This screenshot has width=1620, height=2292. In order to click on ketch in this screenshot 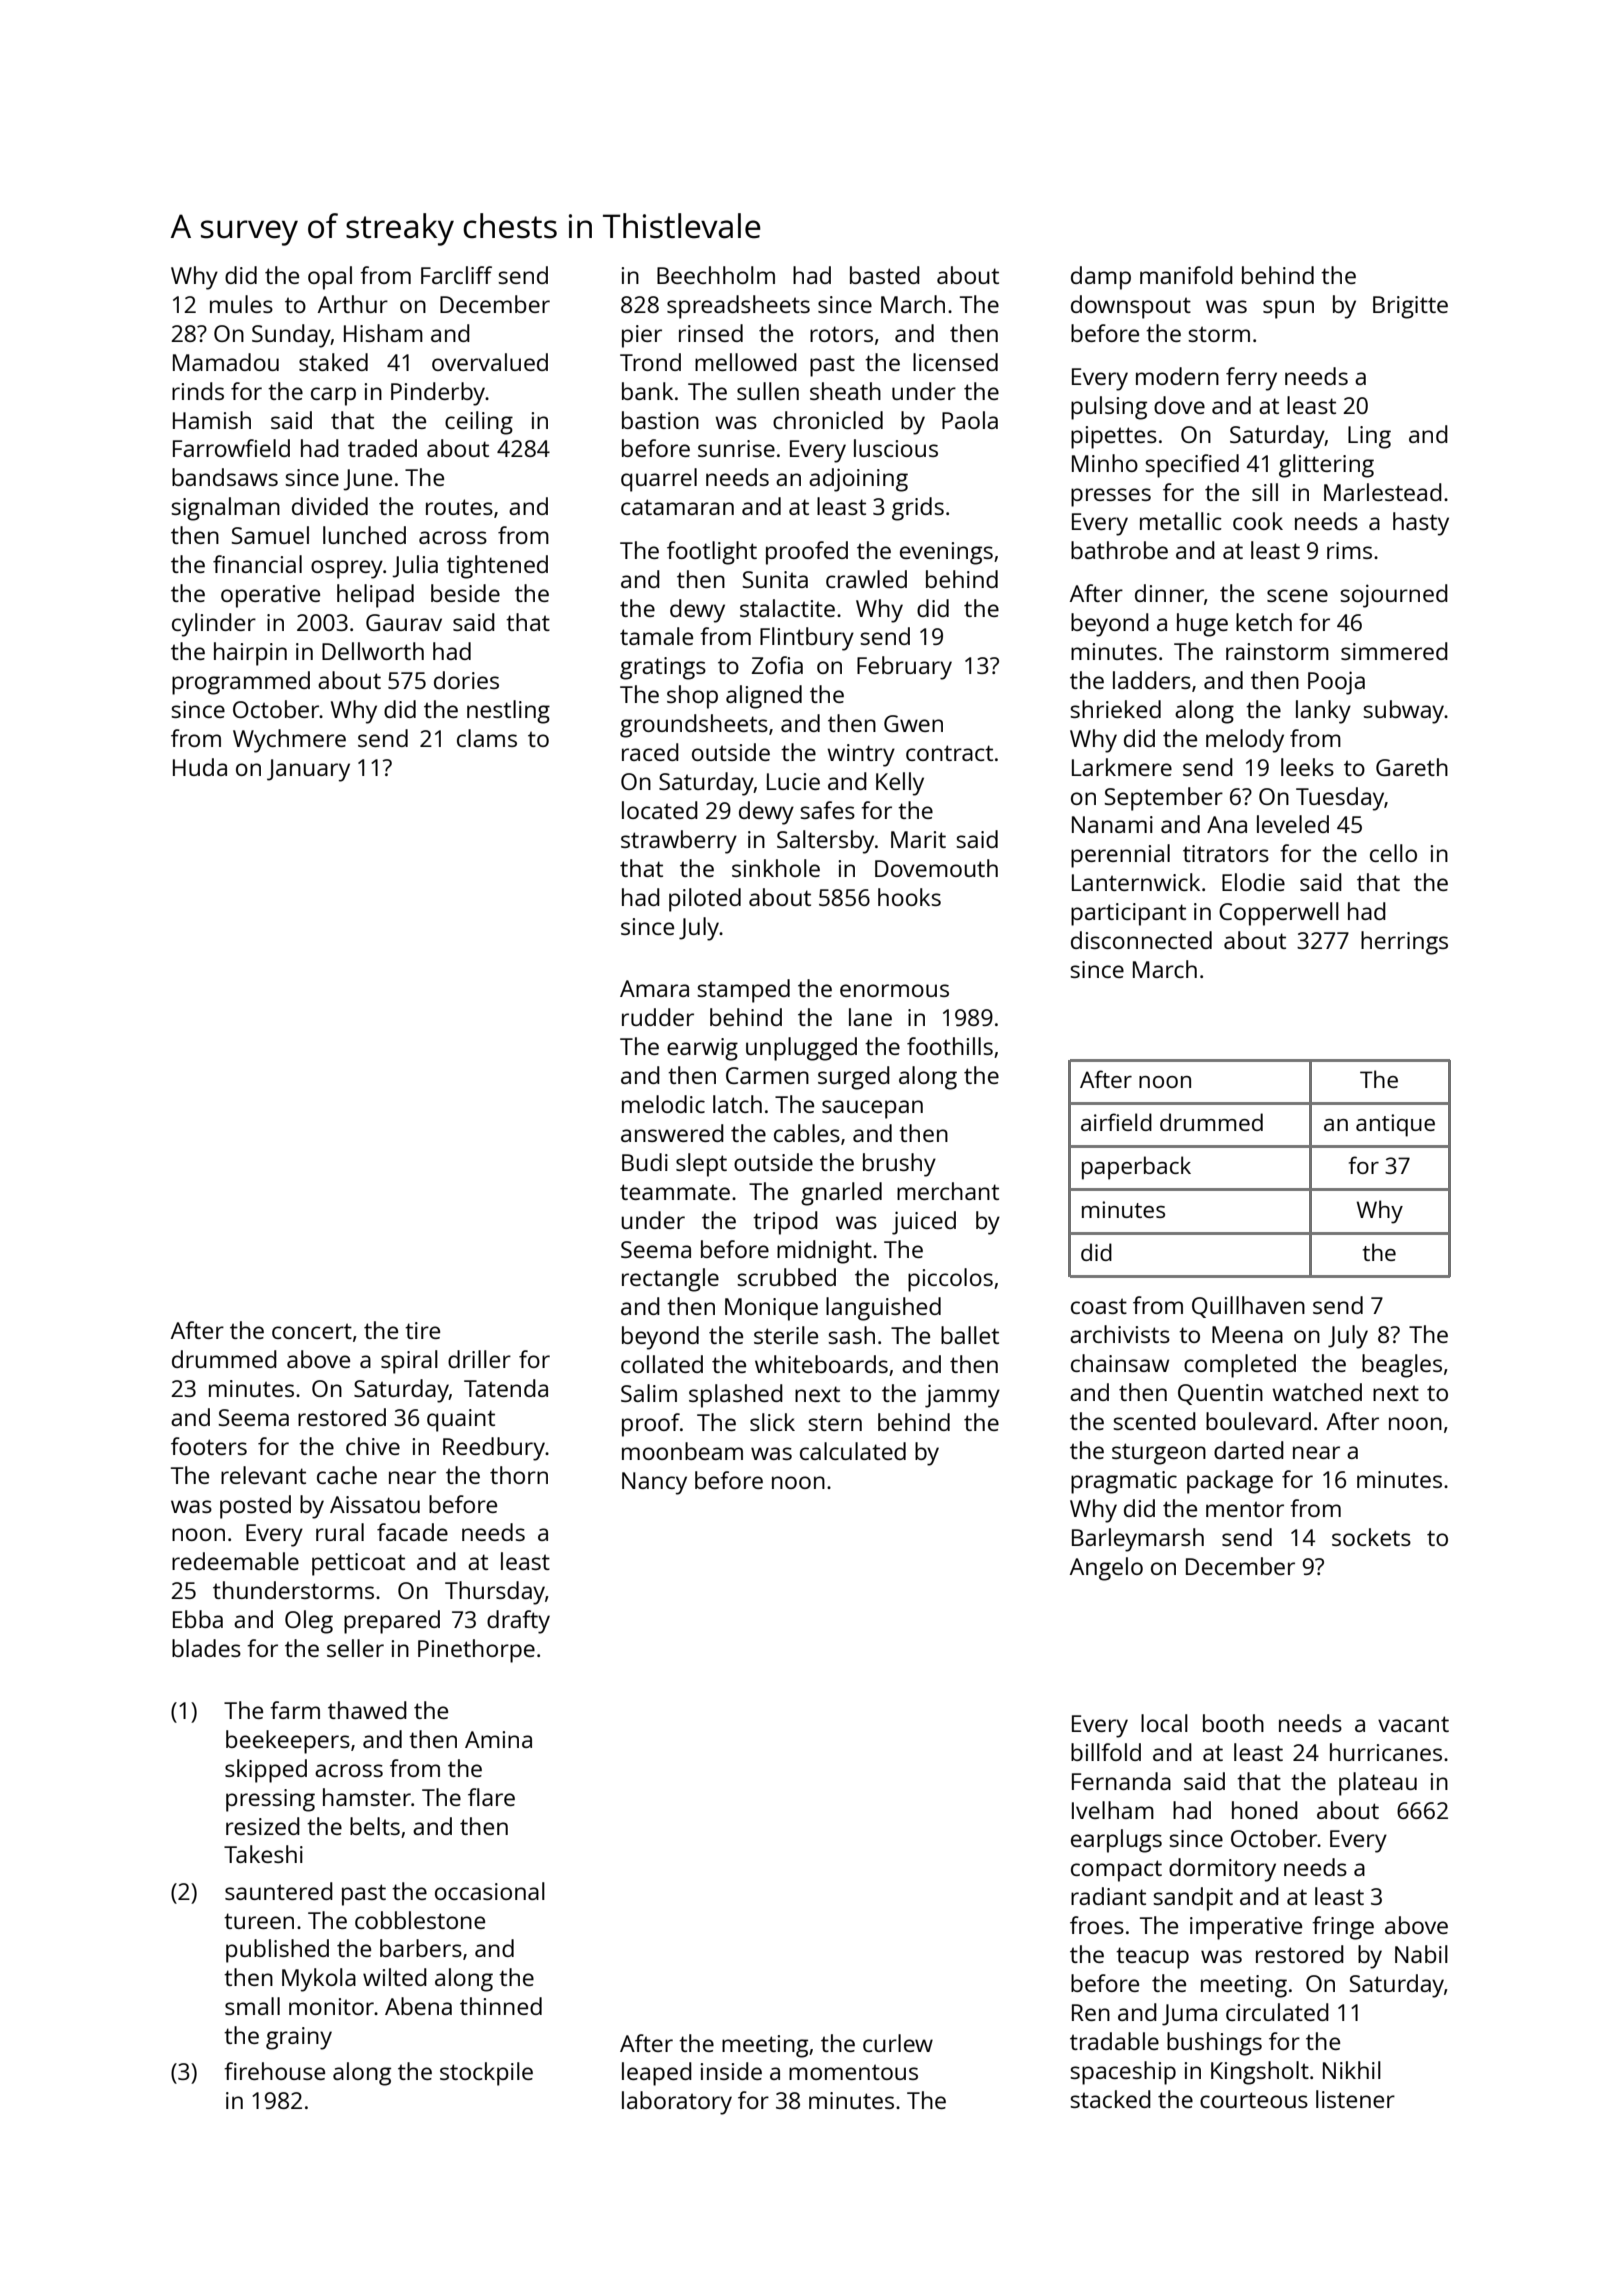, I will do `click(1264, 622)`.
